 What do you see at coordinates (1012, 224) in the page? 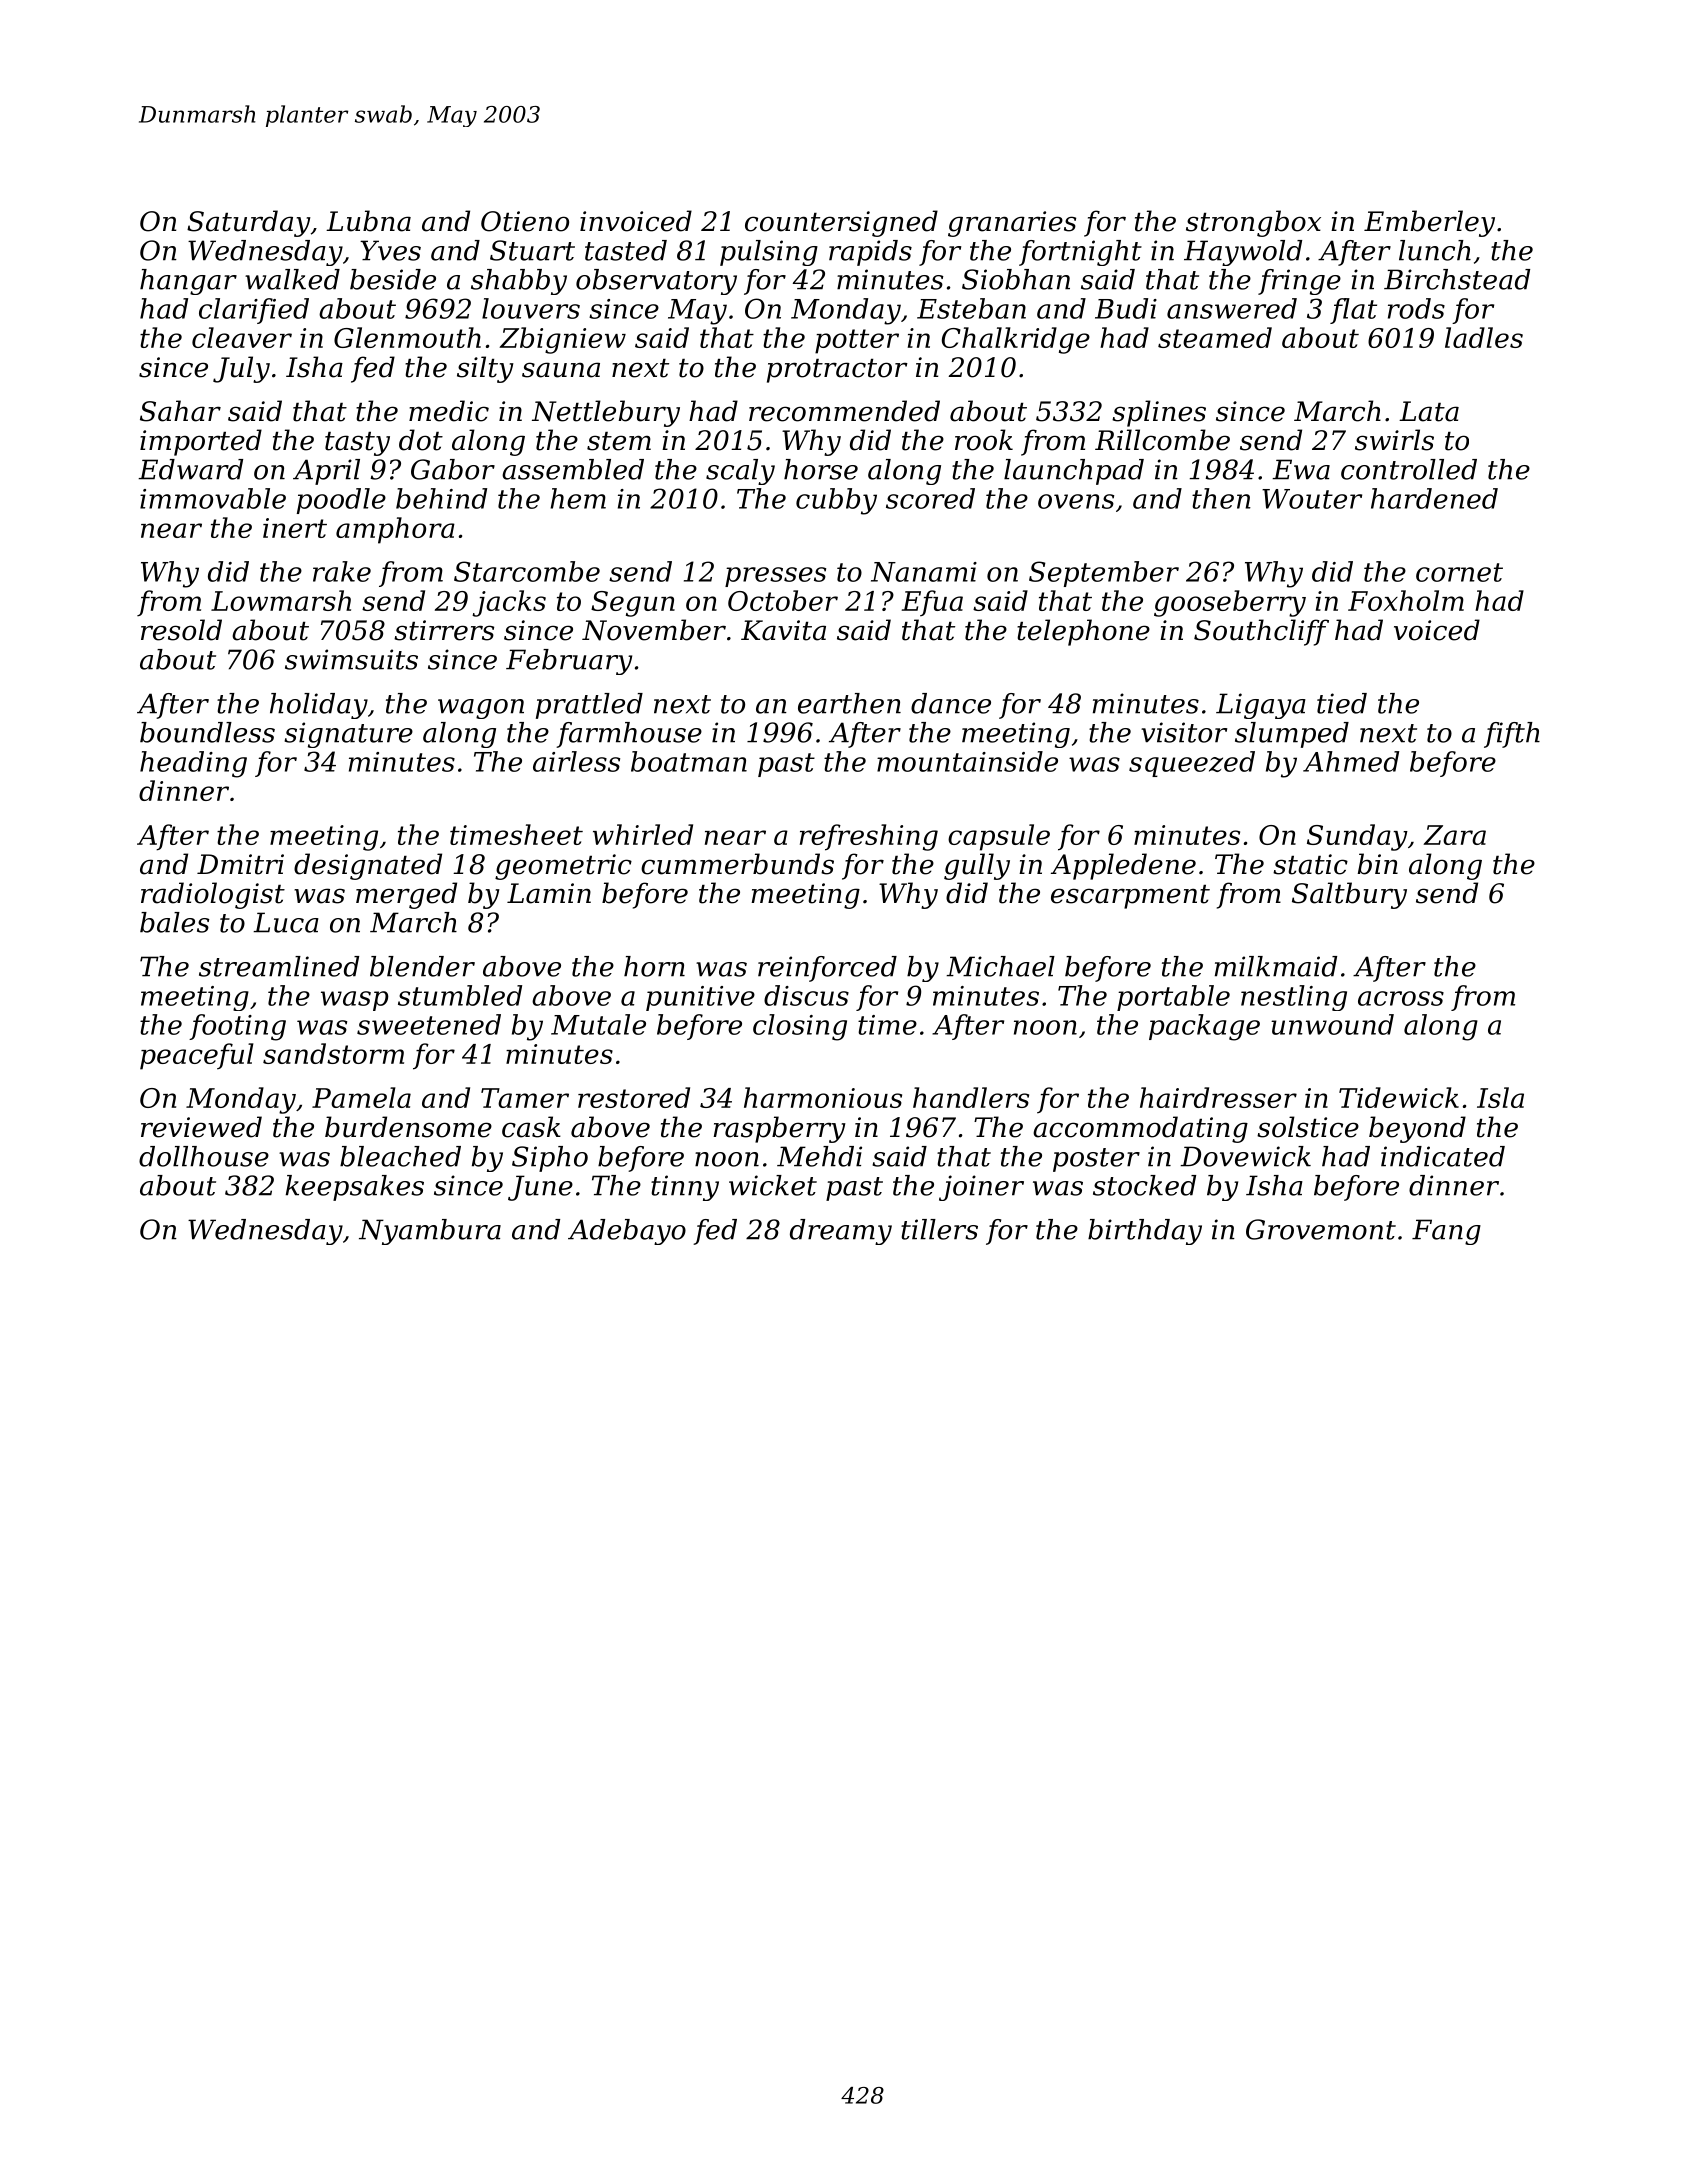
I see `granaries` at bounding box center [1012, 224].
